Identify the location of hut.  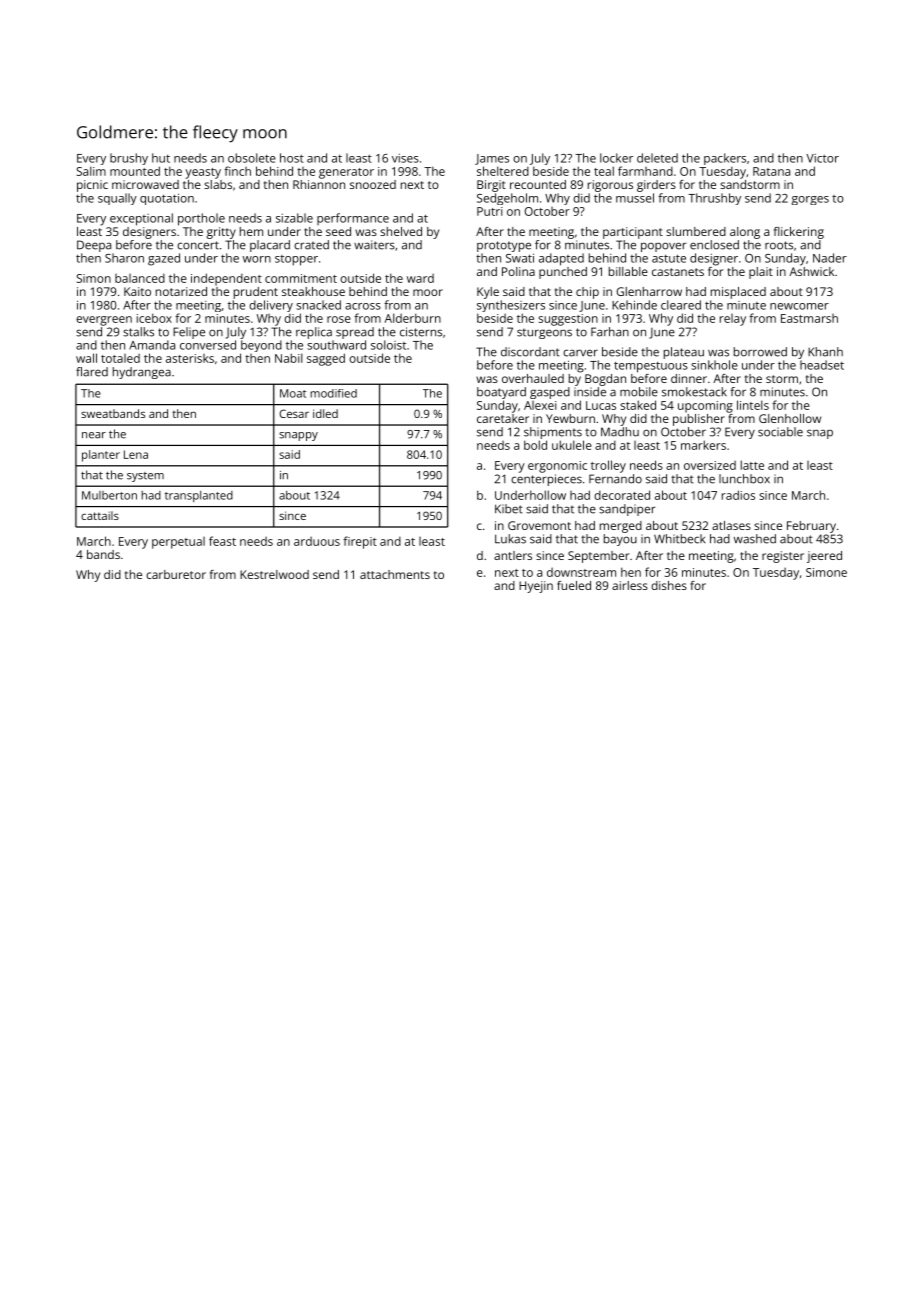
(161, 158).
